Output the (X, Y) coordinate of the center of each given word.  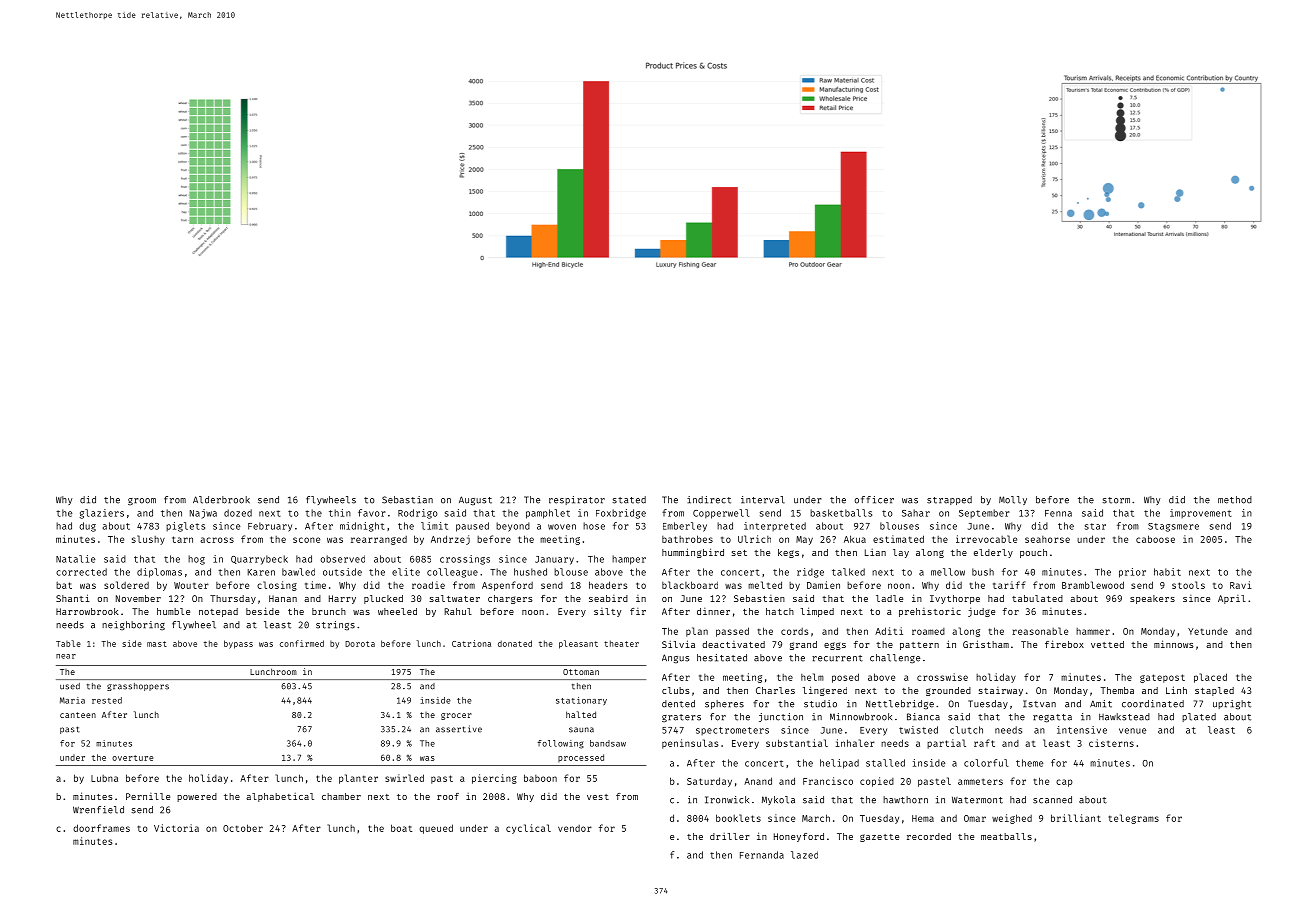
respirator (577, 500)
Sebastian (407, 500)
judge (981, 612)
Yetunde (1208, 631)
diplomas (159, 573)
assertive (459, 729)
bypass (238, 644)
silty (607, 612)
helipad (839, 764)
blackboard (690, 585)
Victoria (176, 828)
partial (946, 744)
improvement (1201, 513)
